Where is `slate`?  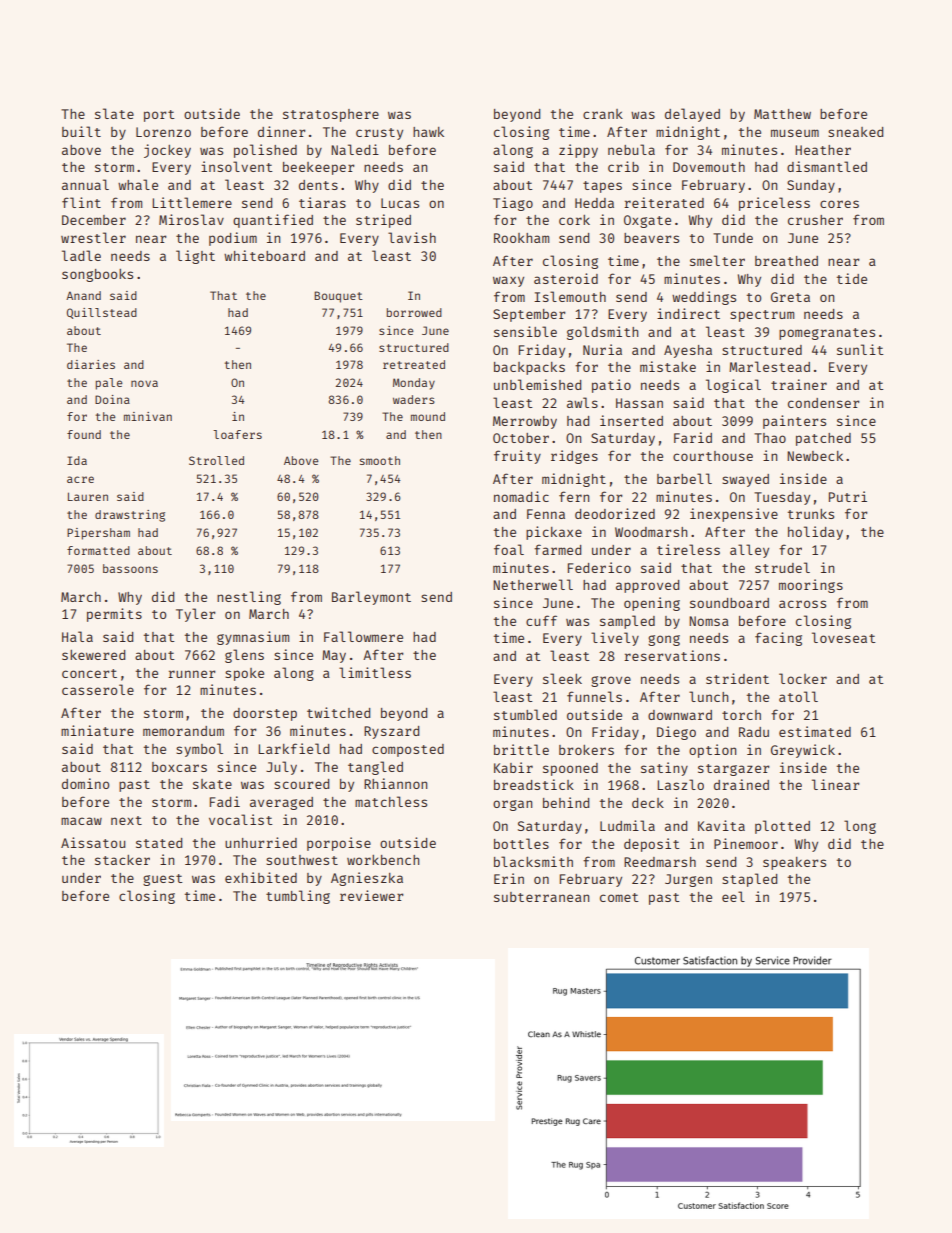
slate is located at coordinates (114, 113).
